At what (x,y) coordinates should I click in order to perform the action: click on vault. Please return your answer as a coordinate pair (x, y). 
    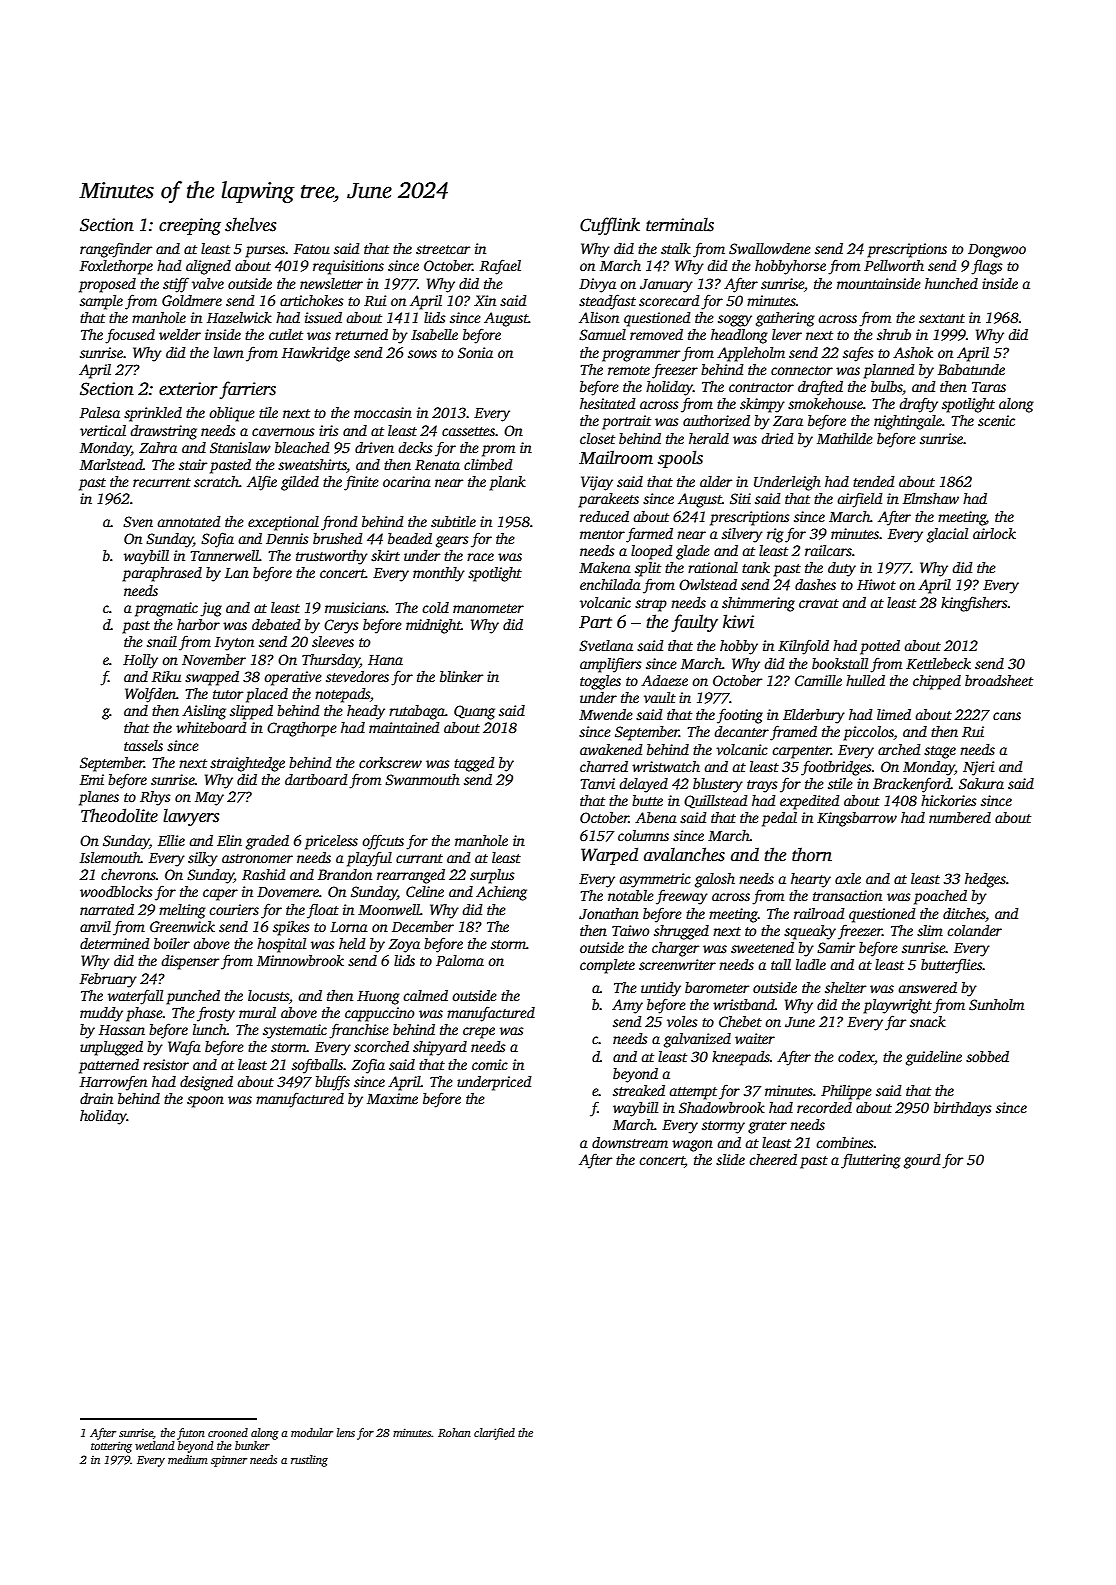
    Looking at the image, I should click on (660, 697).
